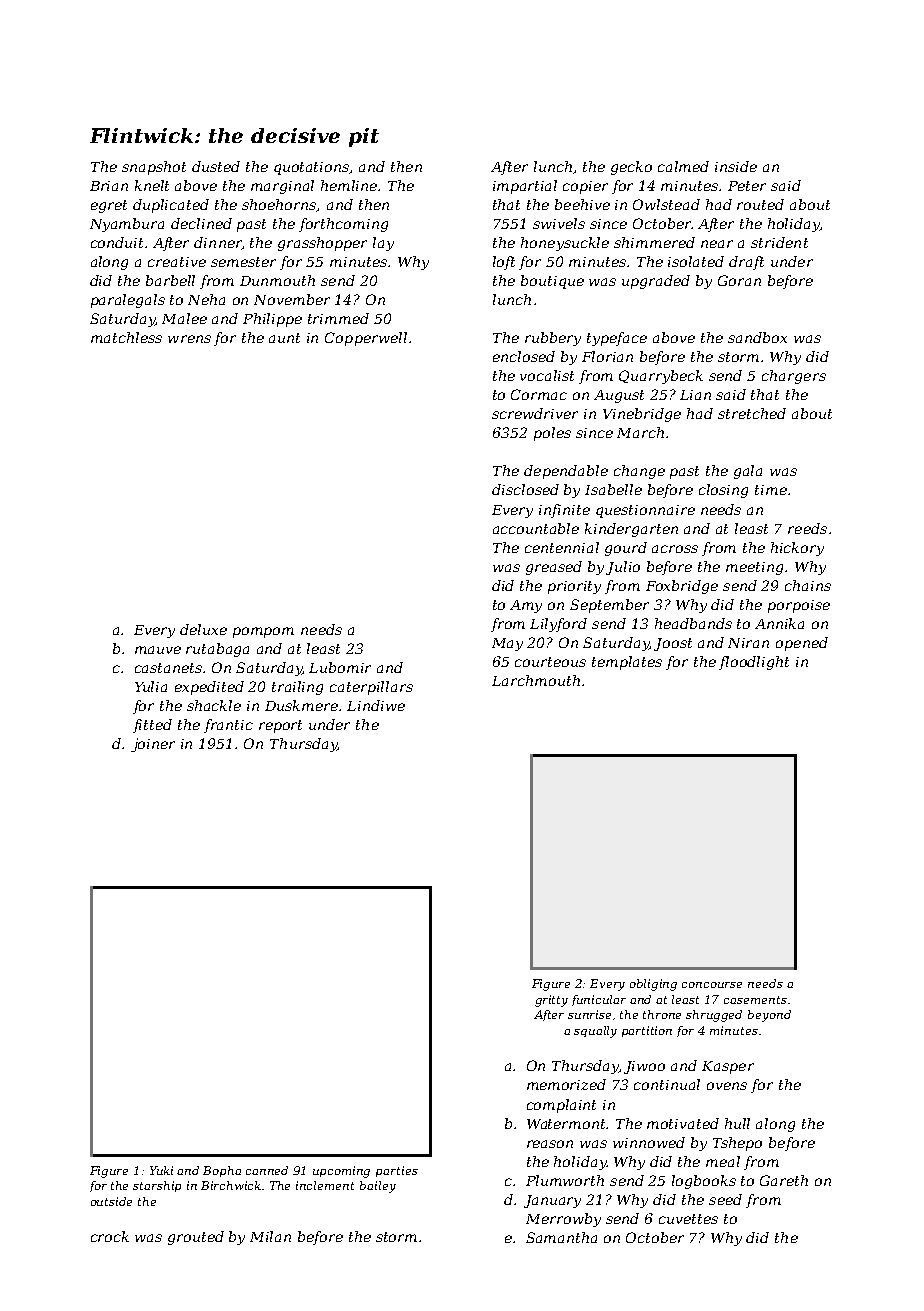 This page has width=924, height=1311. I want to click on Kasper, so click(728, 1067).
